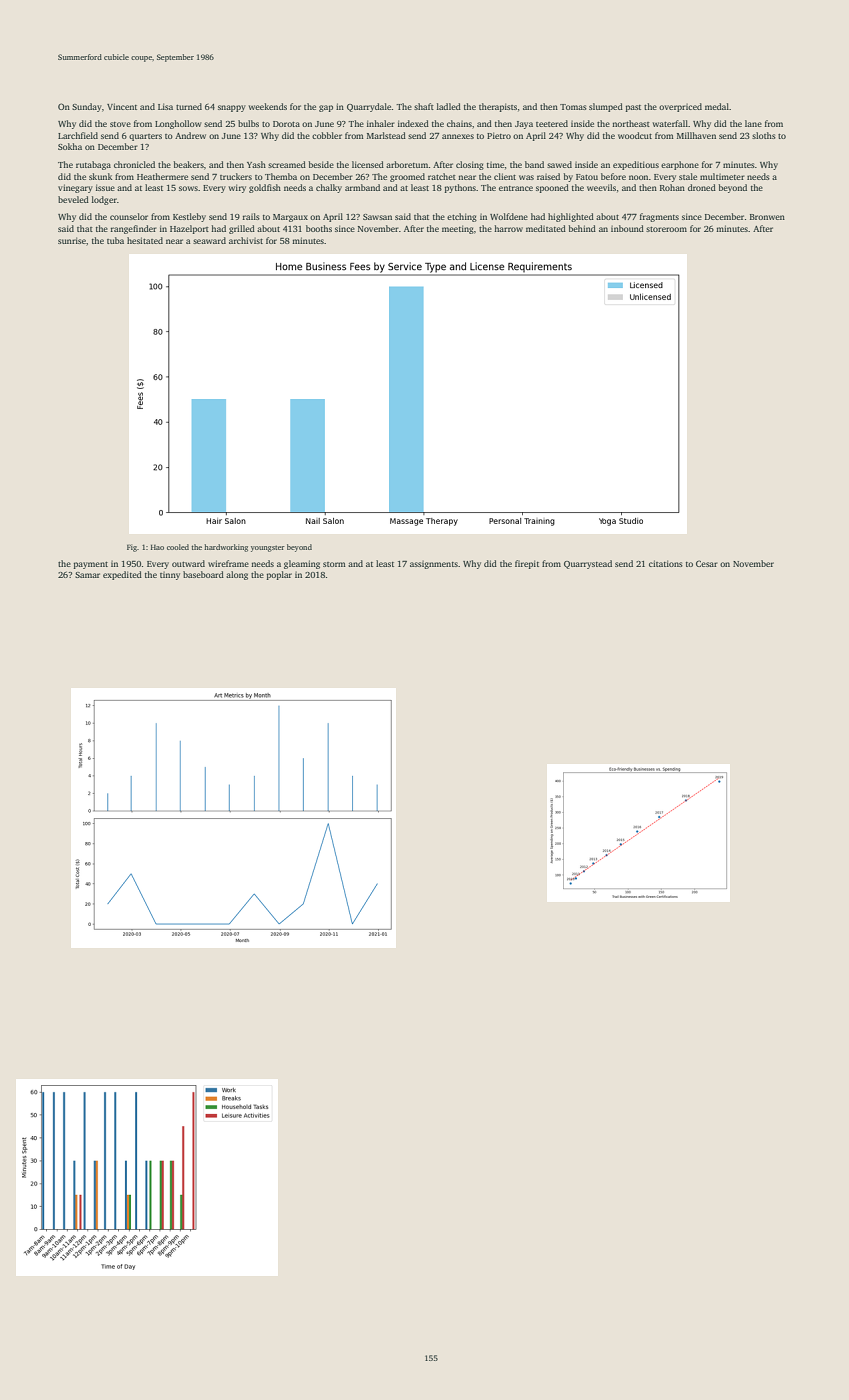 Image resolution: width=849 pixels, height=1400 pixels. I want to click on tinny, so click(170, 576).
